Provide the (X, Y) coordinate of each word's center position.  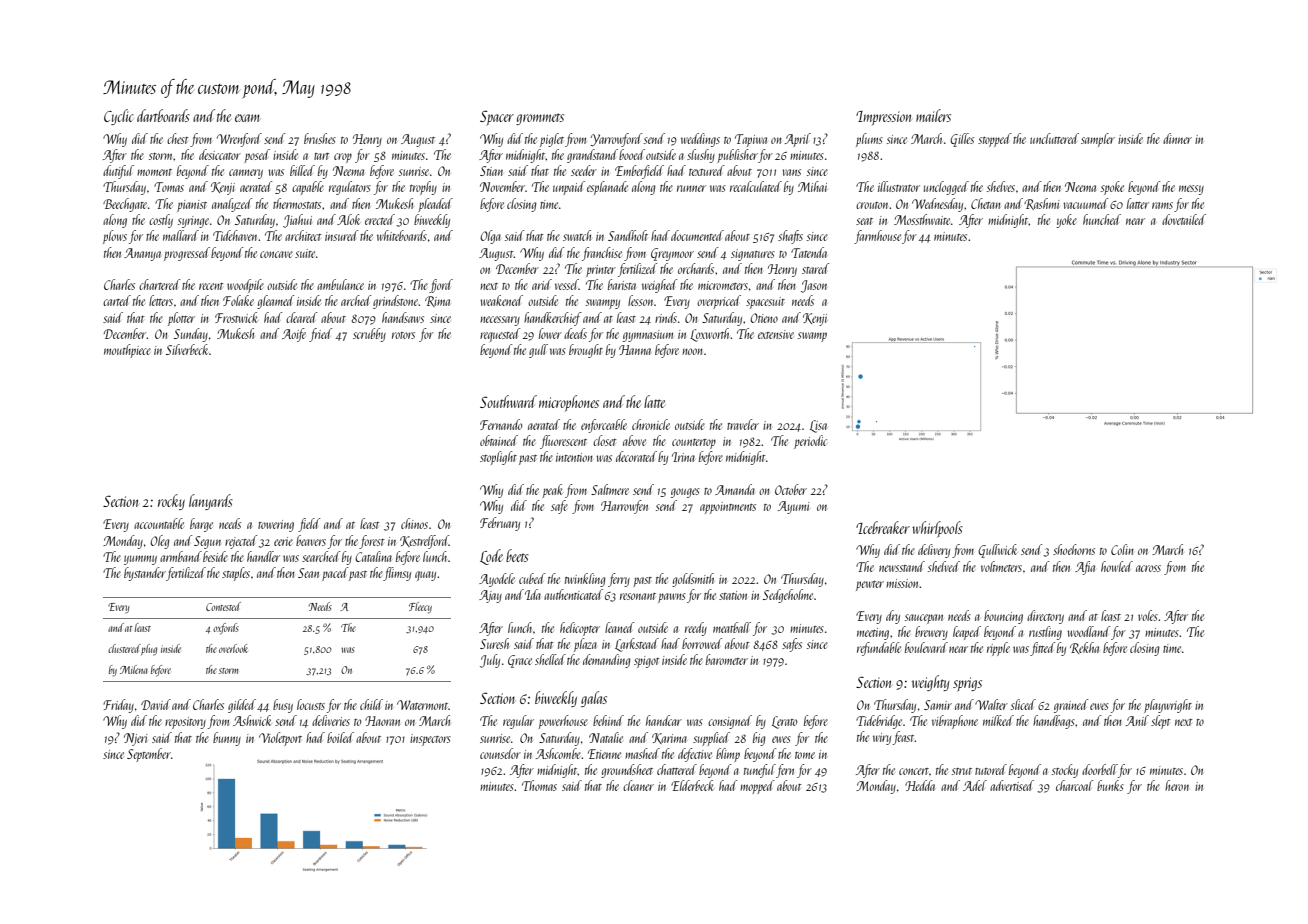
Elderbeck (692, 785)
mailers (933, 115)
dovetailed (1184, 219)
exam (247, 118)
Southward (508, 401)
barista (622, 284)
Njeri (135, 739)
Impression (883, 118)
